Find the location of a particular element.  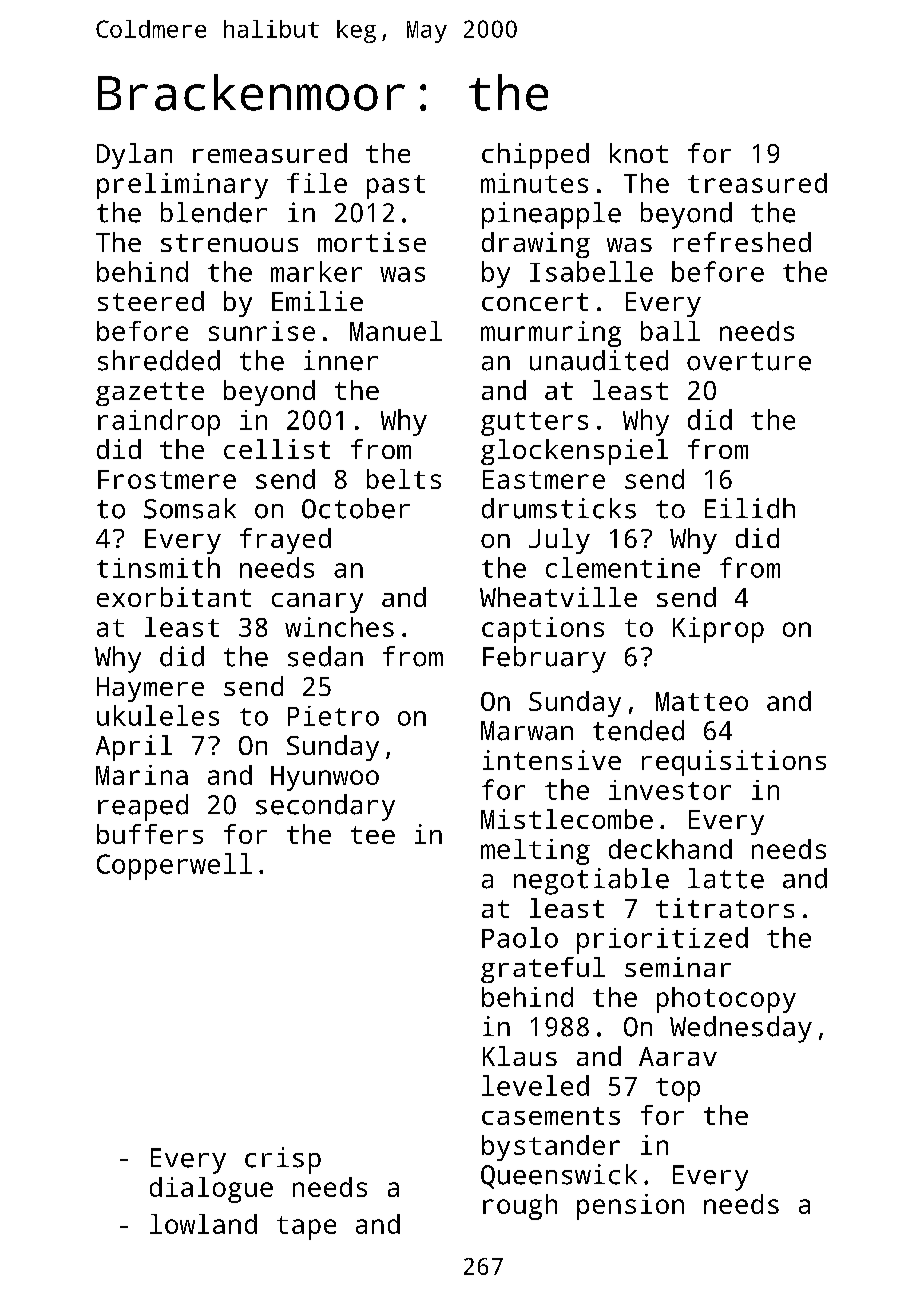

treasured is located at coordinates (757, 183).
